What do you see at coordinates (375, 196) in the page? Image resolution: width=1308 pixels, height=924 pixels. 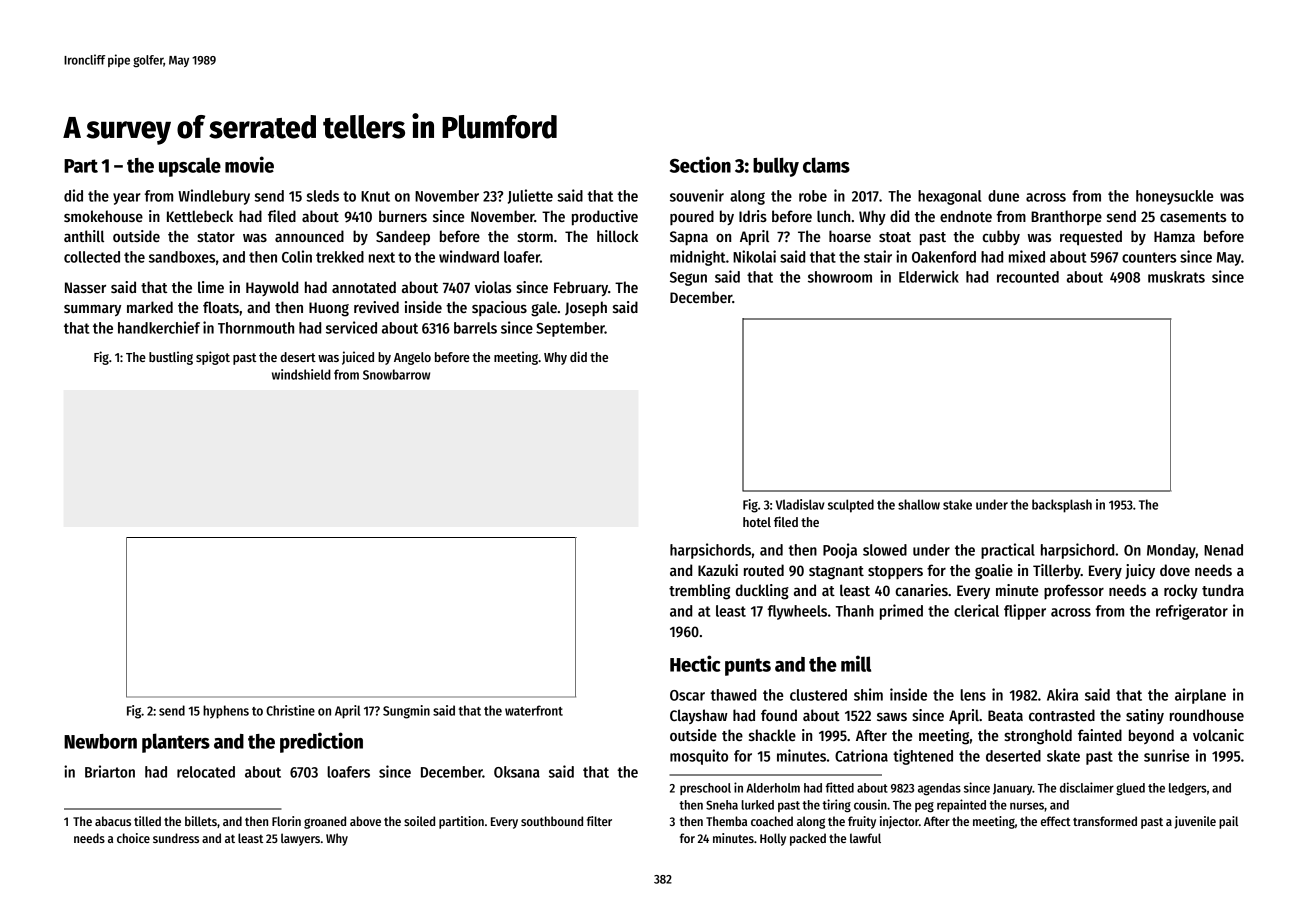 I see `Knut` at bounding box center [375, 196].
